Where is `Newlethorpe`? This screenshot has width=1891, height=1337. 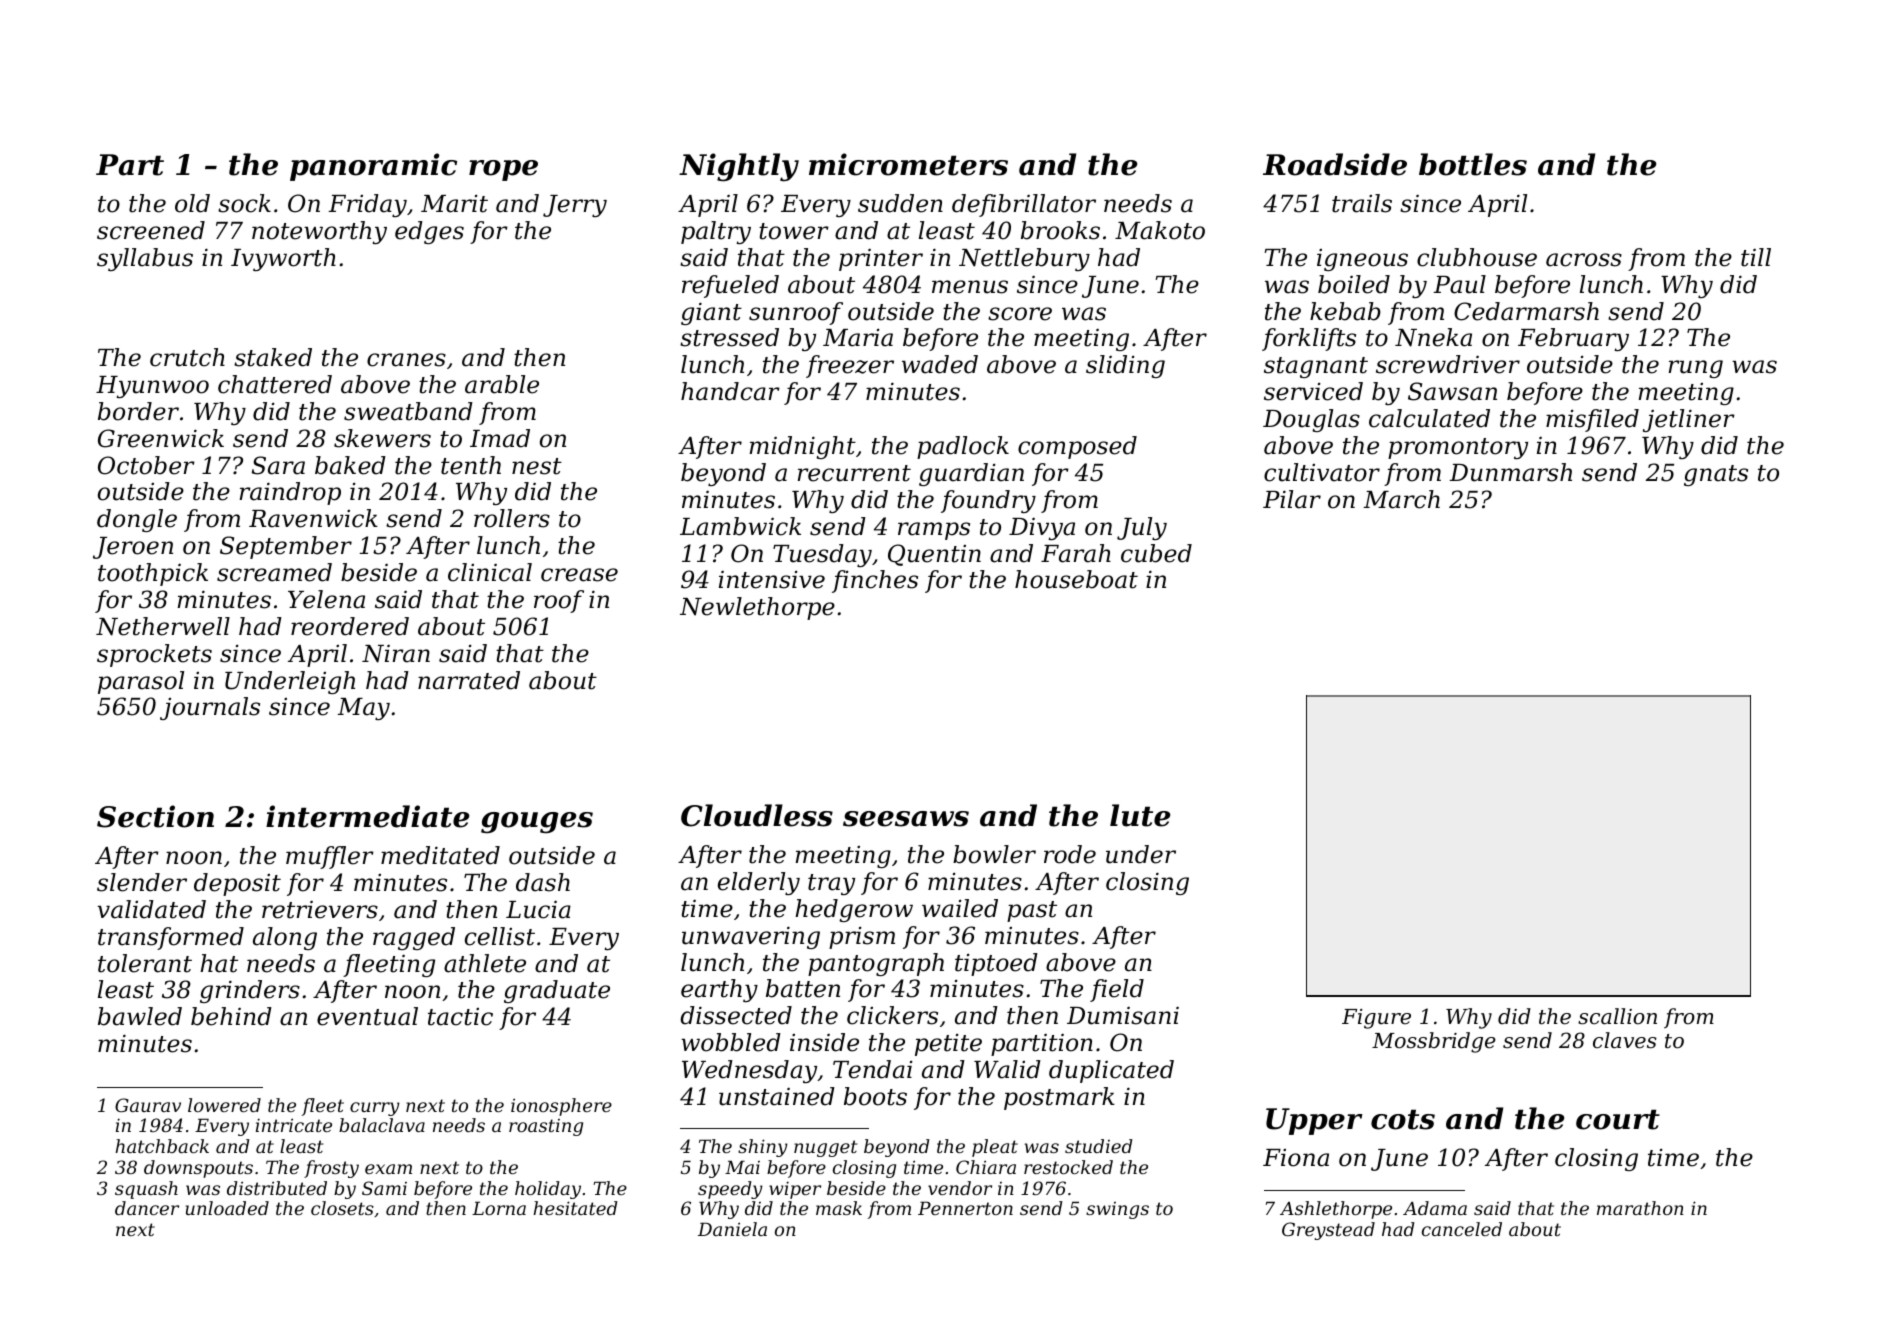
Newlethorpe is located at coordinates (757, 608).
